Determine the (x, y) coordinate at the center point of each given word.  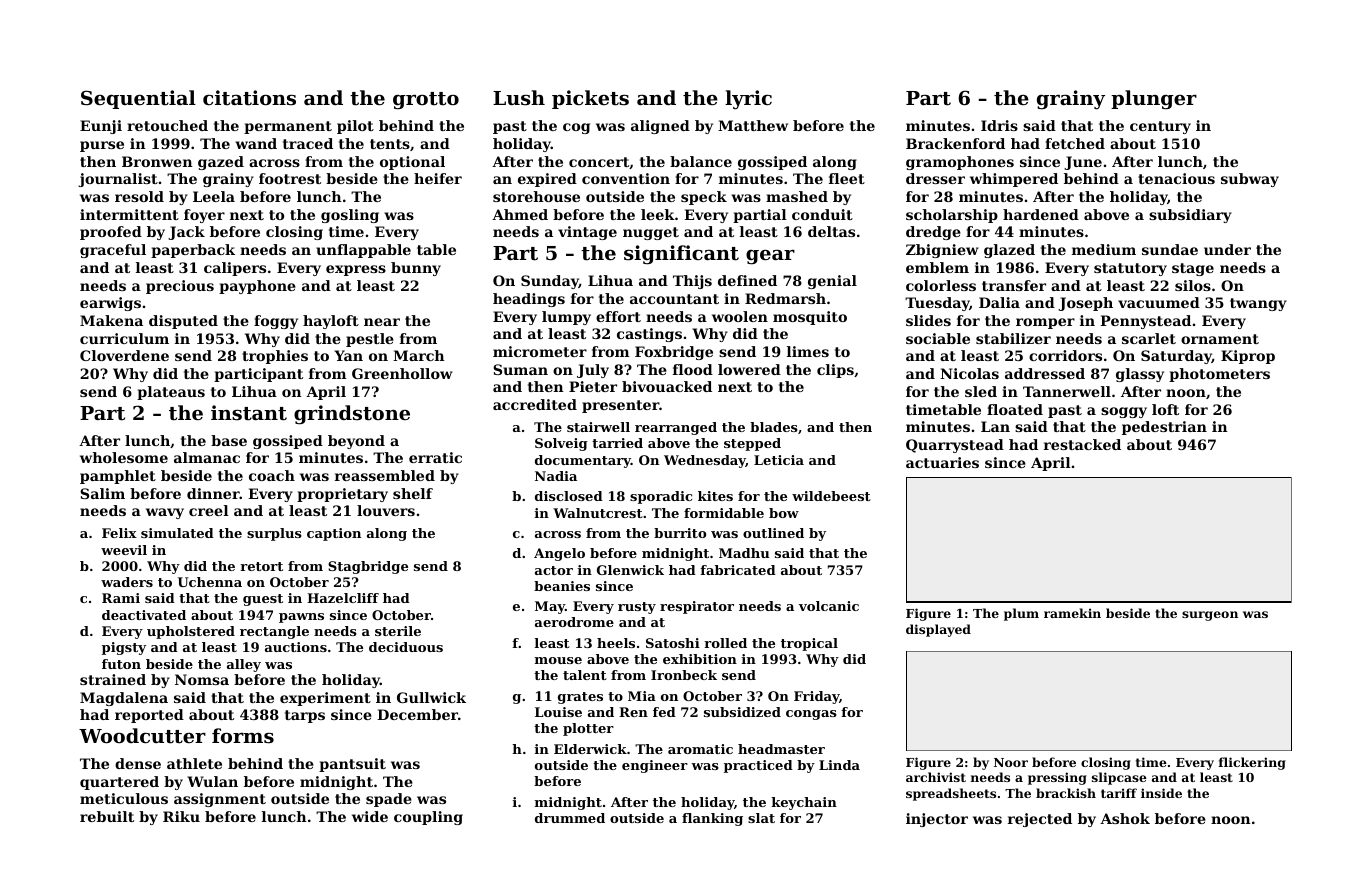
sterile (398, 631)
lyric (748, 100)
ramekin (1072, 613)
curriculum (124, 338)
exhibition (700, 659)
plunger (1154, 100)
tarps (305, 716)
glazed (1009, 251)
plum (1021, 614)
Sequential (138, 99)
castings (649, 335)
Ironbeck (684, 675)
